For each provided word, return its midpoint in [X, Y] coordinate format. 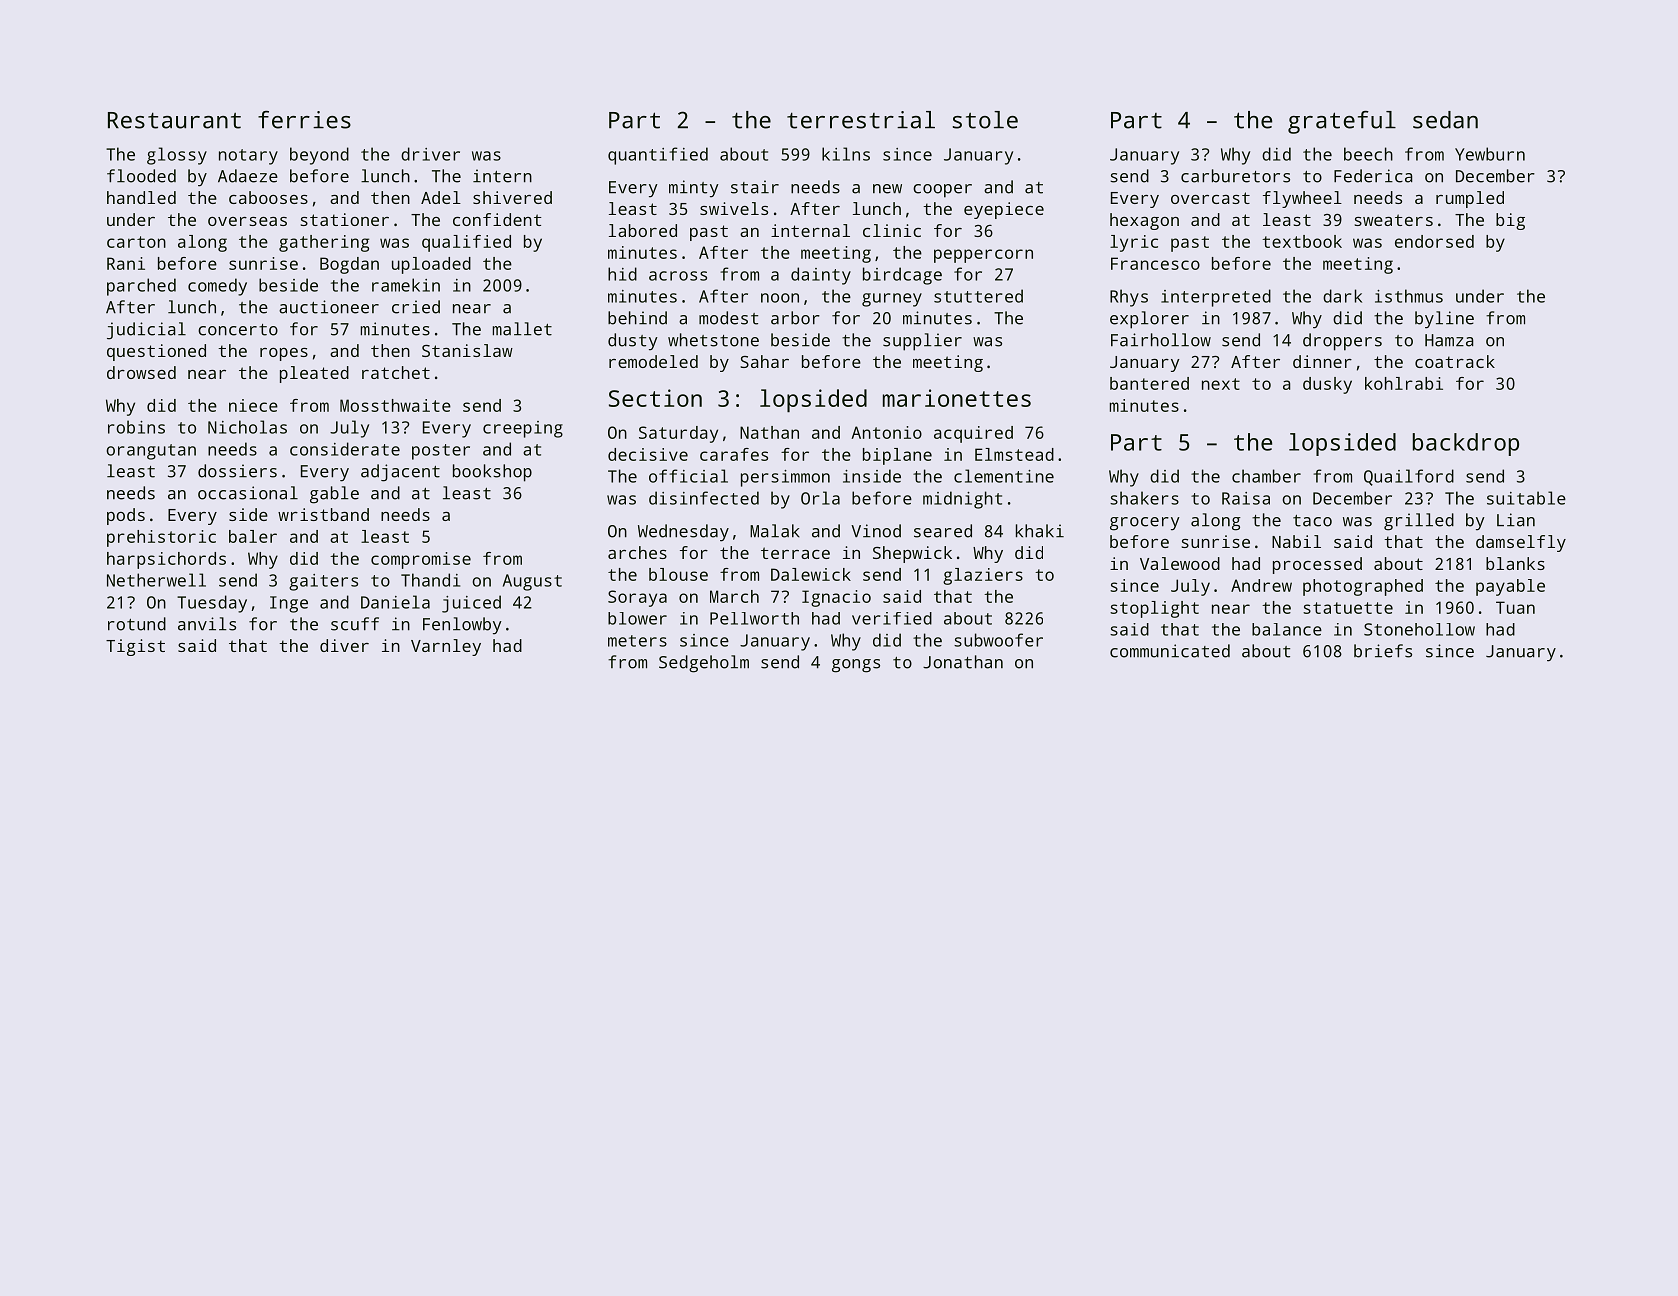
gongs [856, 666]
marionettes [957, 398]
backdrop [1466, 444]
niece [253, 405]
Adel [441, 197]
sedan [1445, 120]
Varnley [446, 647]
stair [755, 187]
